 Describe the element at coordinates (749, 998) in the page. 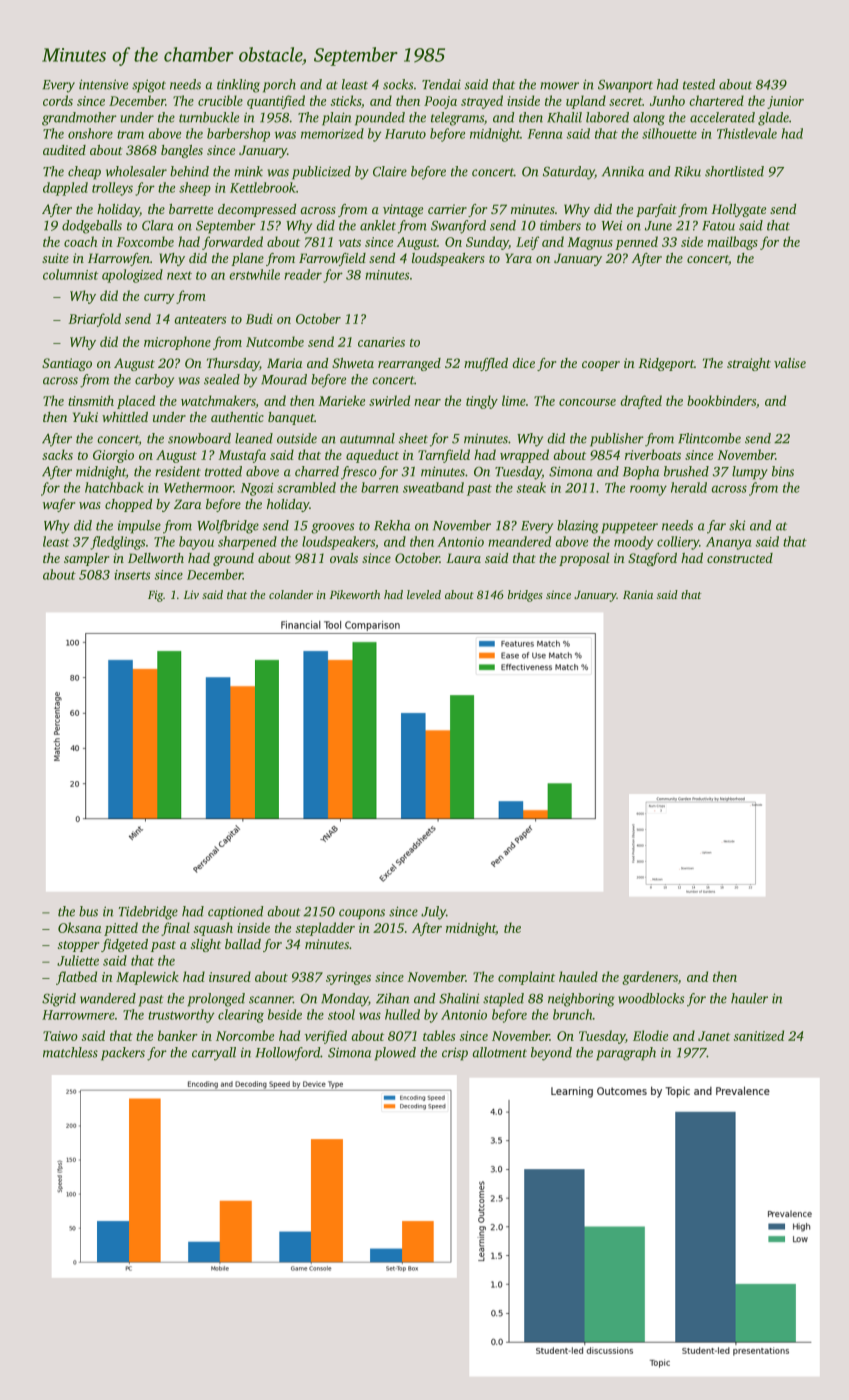

I see `hauler` at that location.
